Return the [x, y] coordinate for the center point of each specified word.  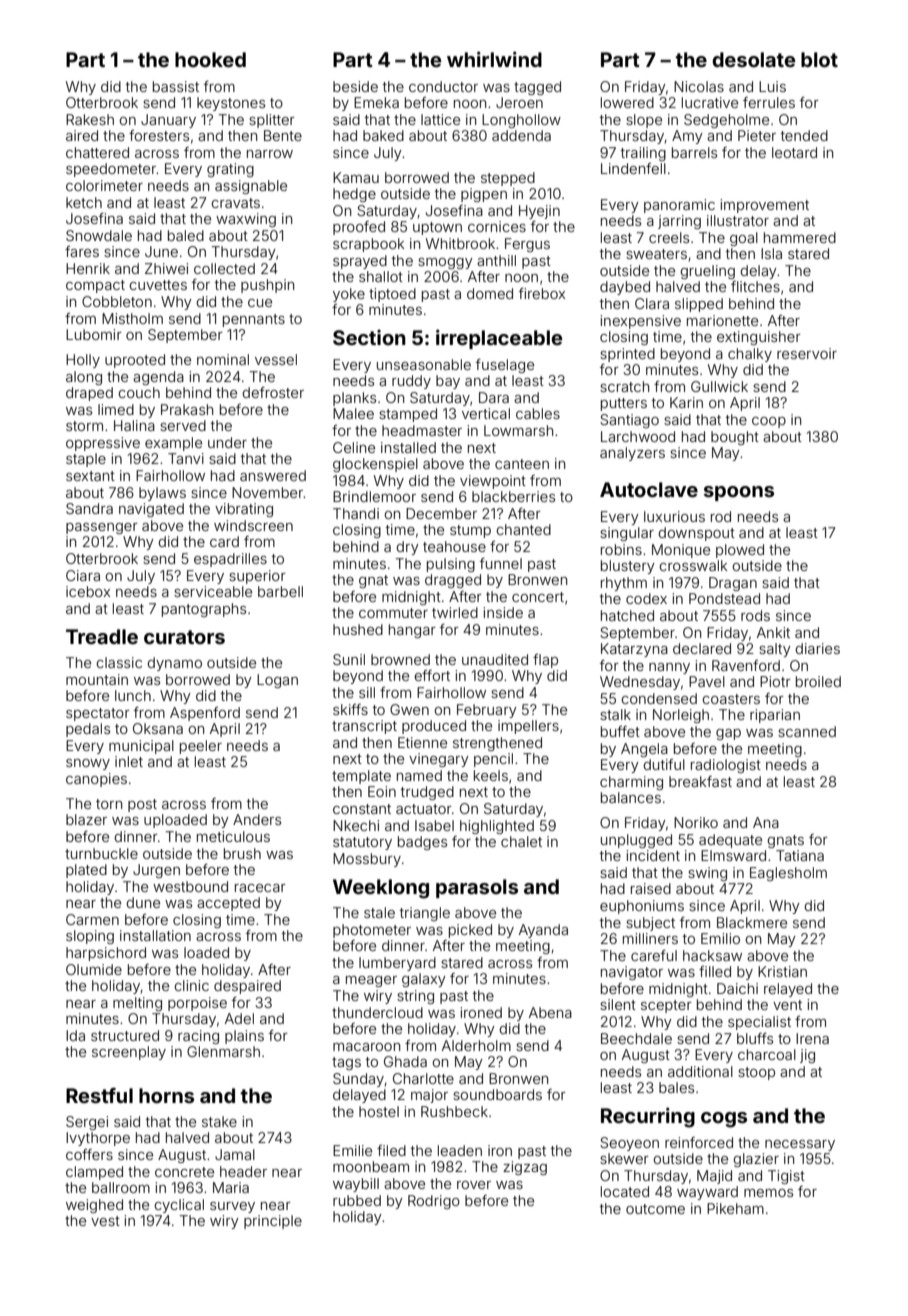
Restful [99, 1095]
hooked [210, 59]
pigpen [484, 195]
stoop [756, 1073]
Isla [771, 253]
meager [371, 981]
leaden [460, 1150]
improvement [764, 206]
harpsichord [106, 954]
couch [139, 392]
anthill [496, 260]
